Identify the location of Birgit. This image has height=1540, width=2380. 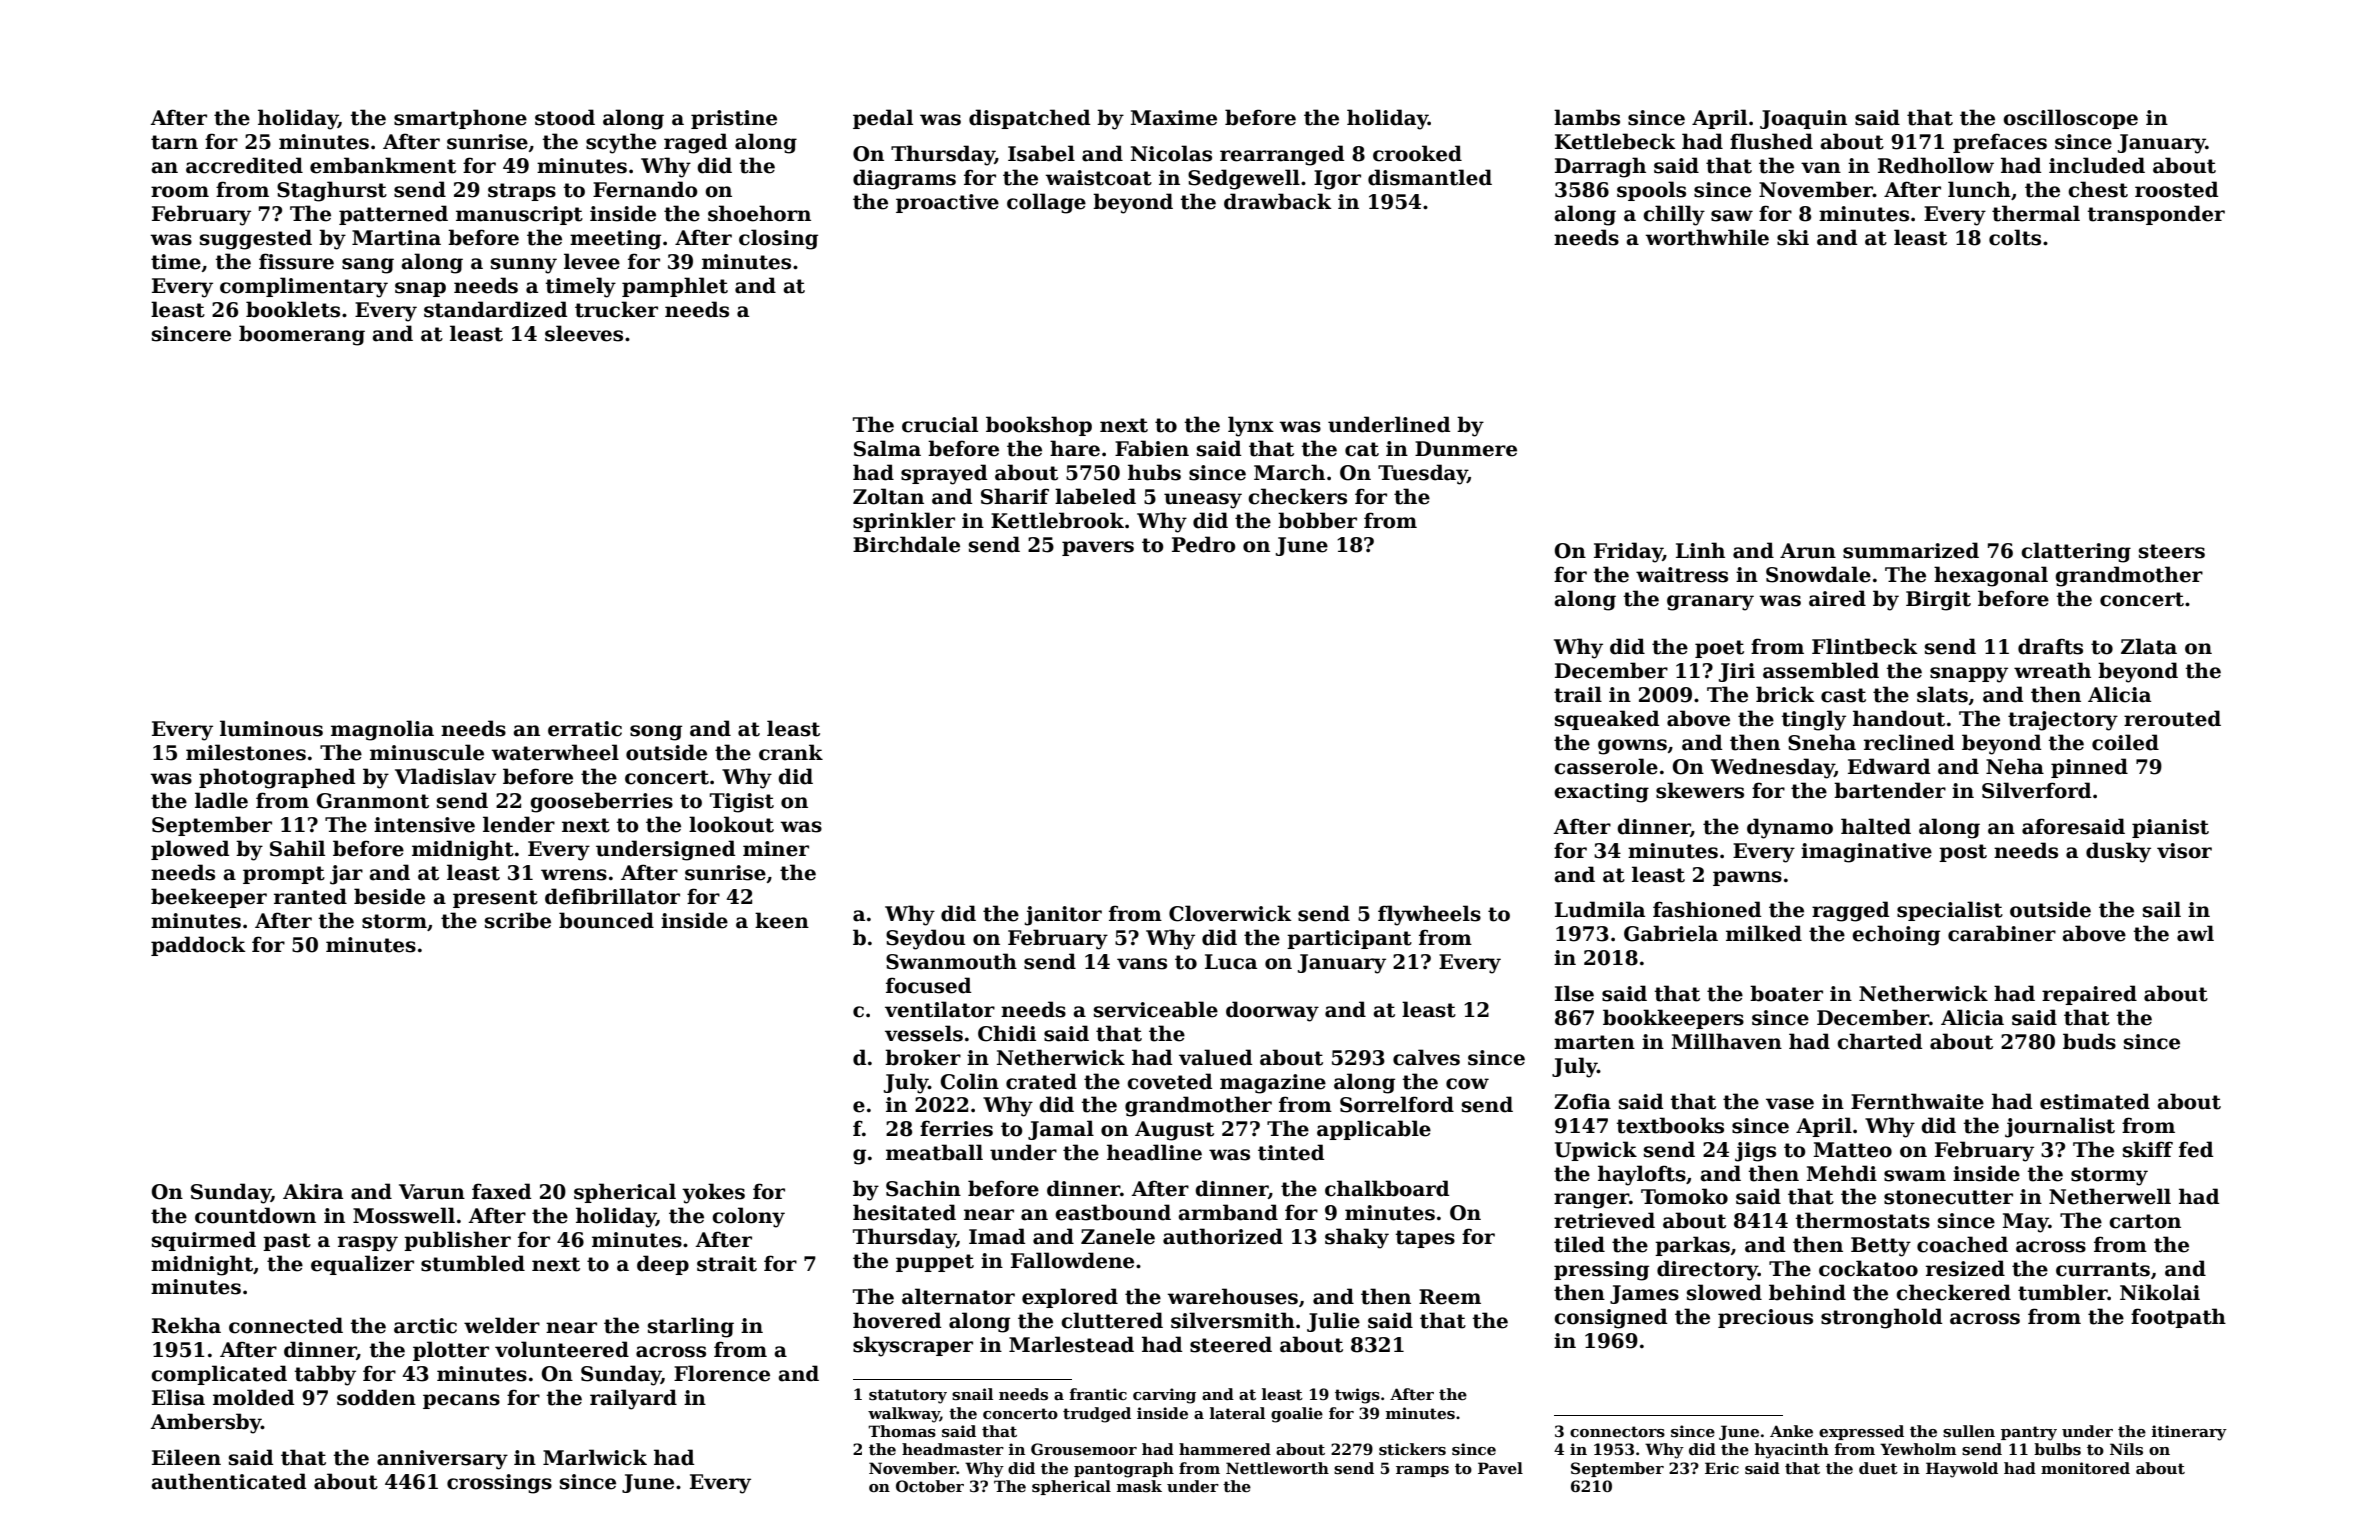
(1938, 601).
